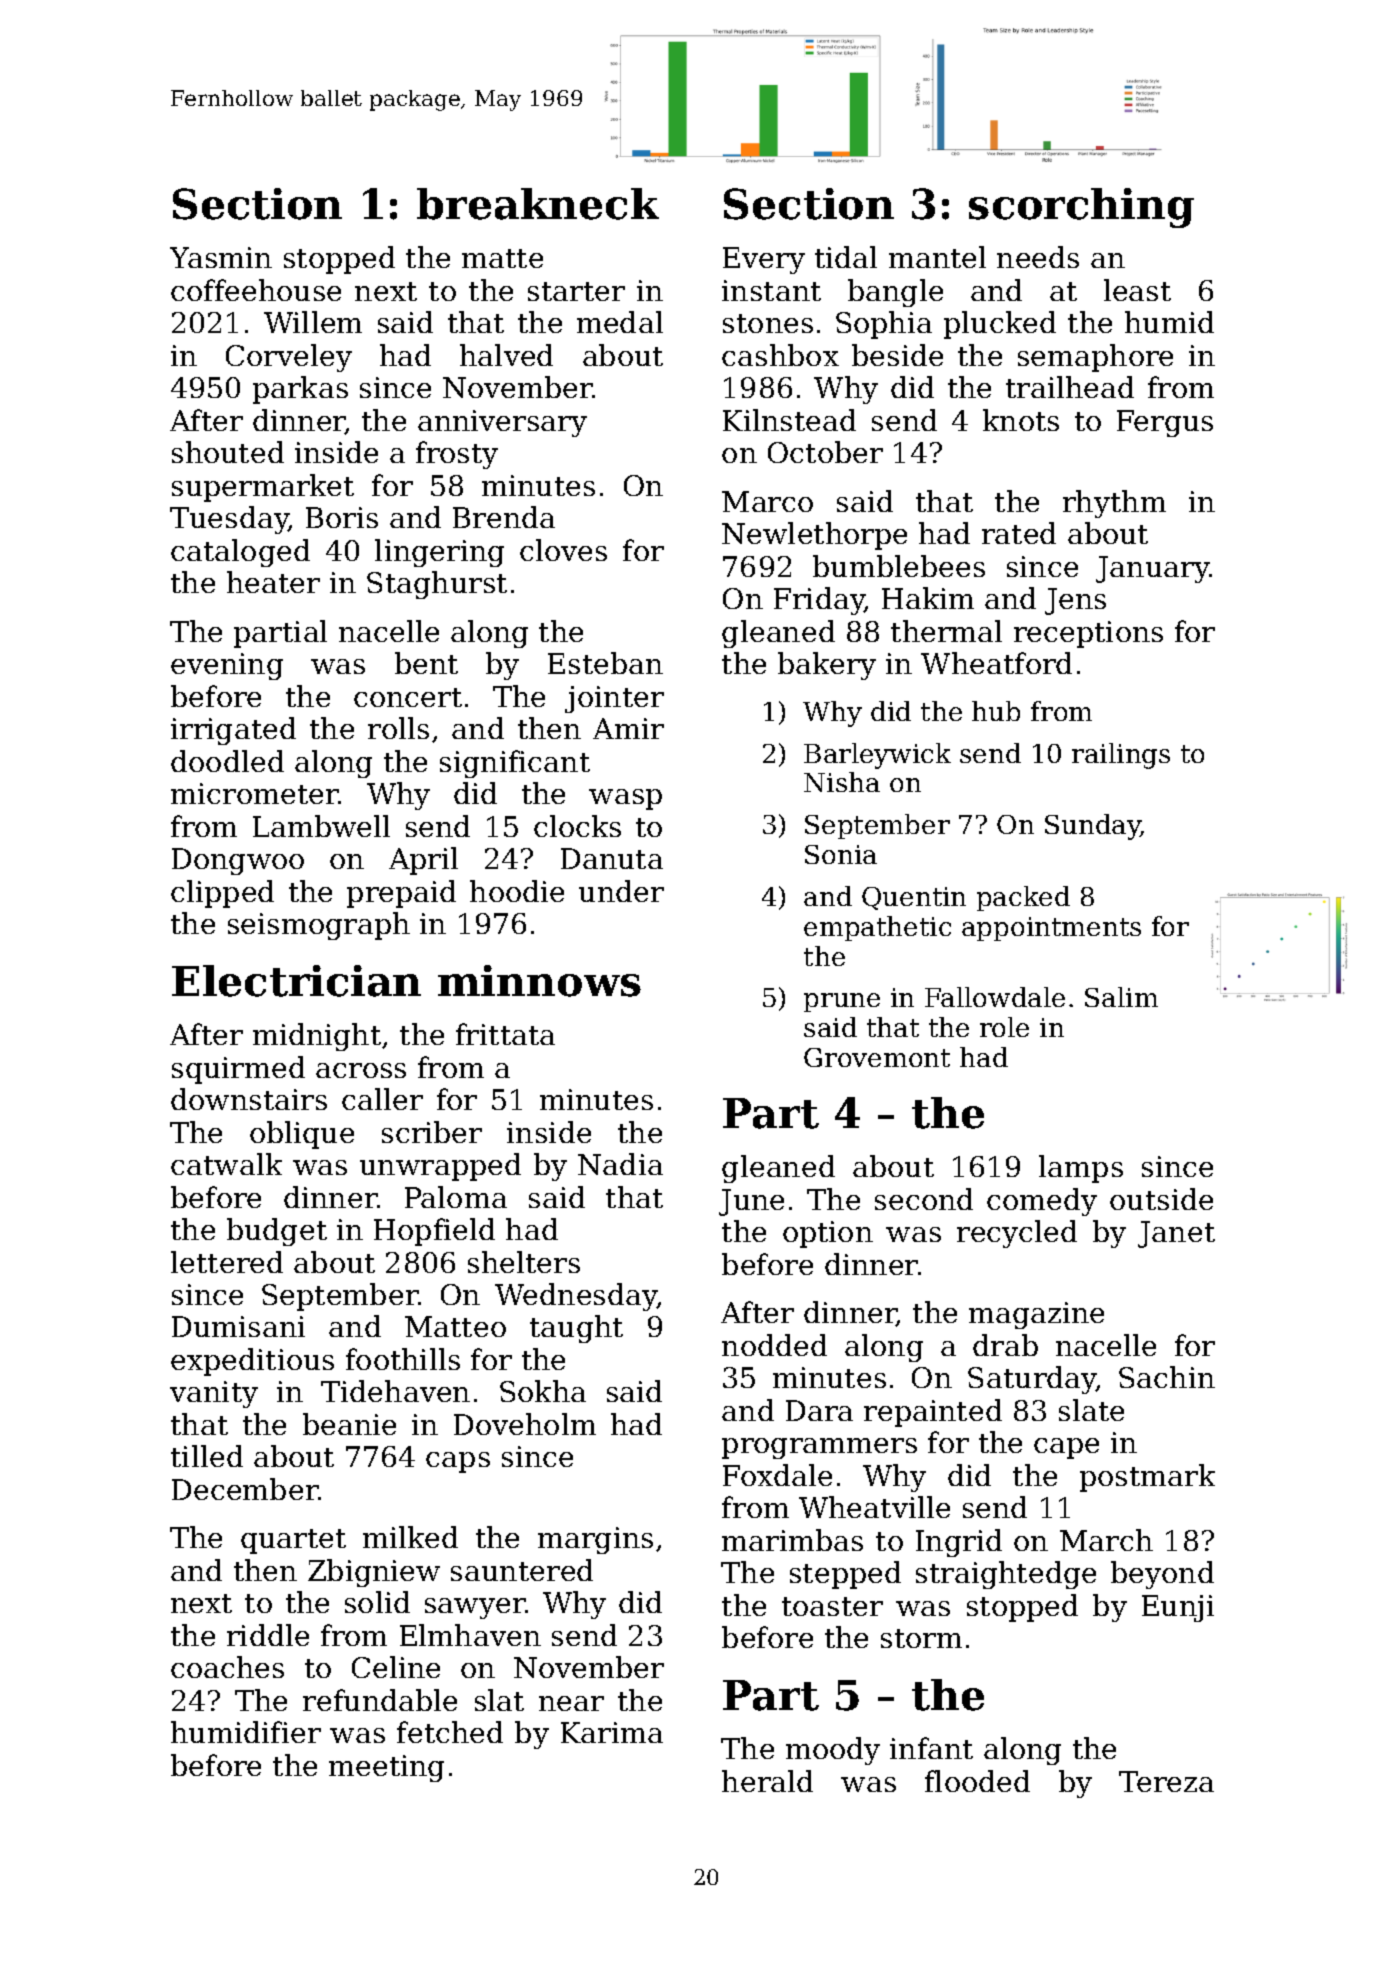 This page has height=1969, width=1386. I want to click on doodled, so click(227, 761).
